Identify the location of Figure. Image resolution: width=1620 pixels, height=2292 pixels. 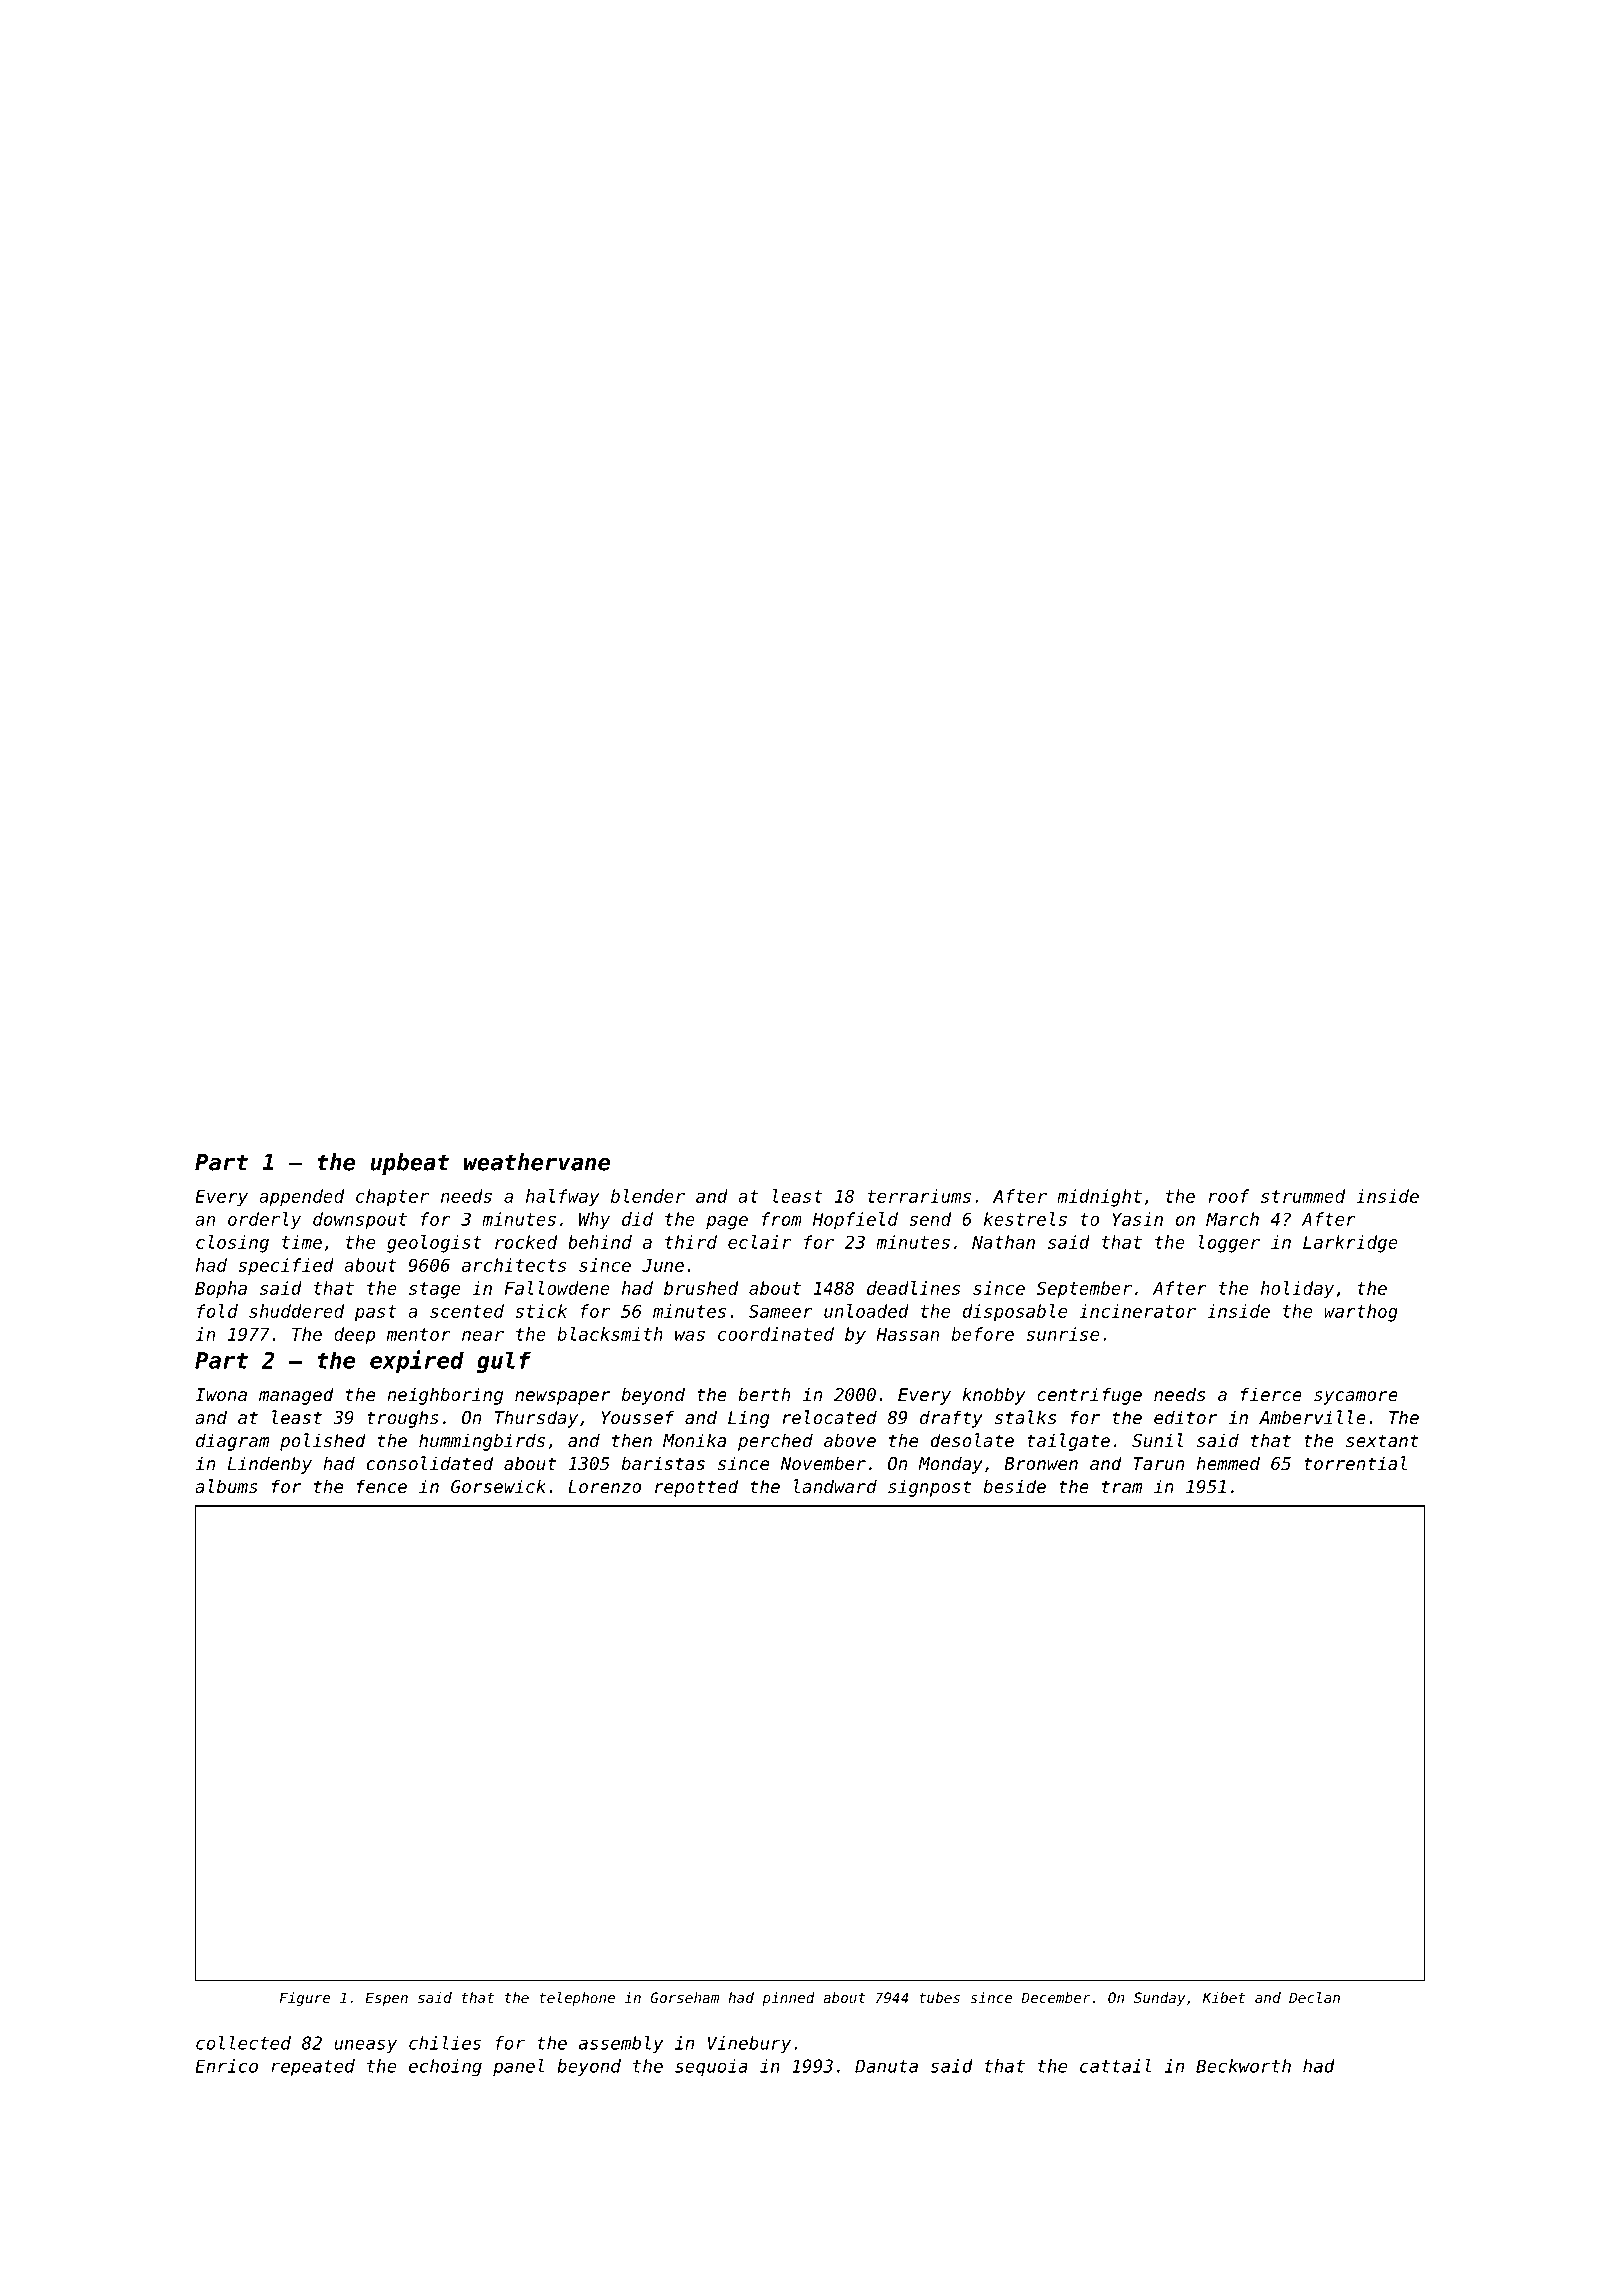
(304, 1999).
